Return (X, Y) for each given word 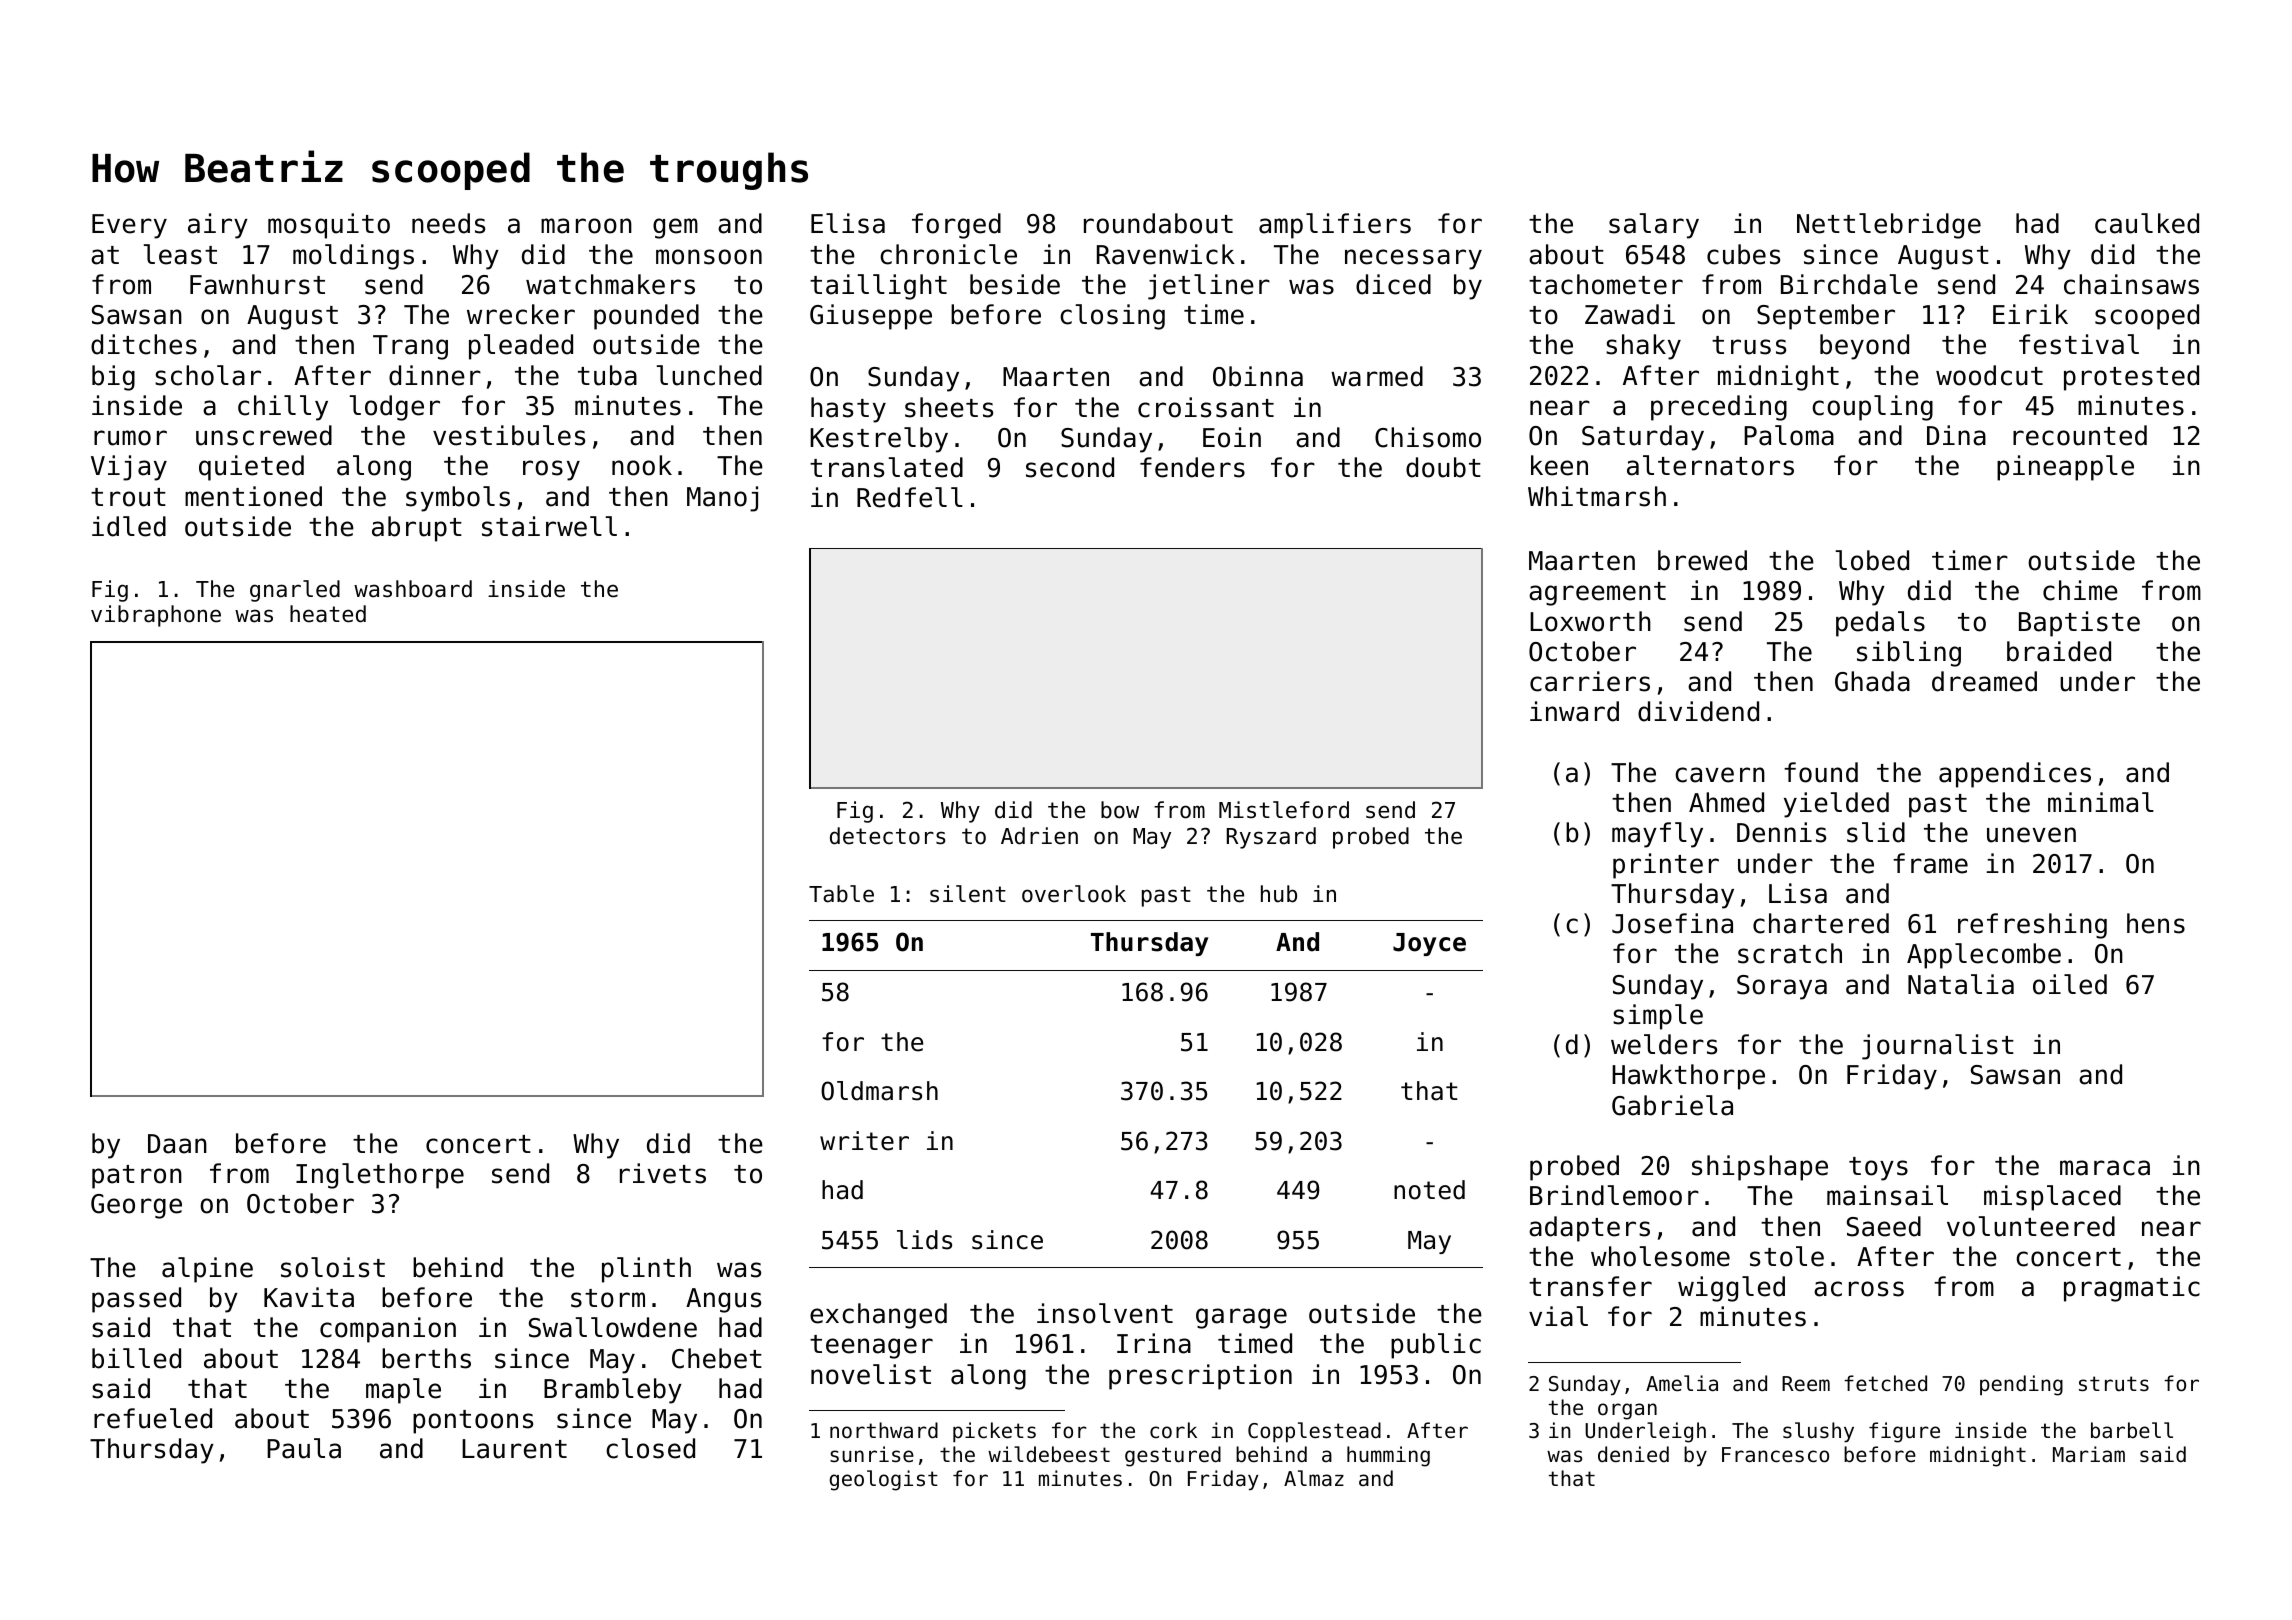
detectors (888, 836)
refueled (153, 1418)
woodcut (1989, 375)
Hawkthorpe (1688, 1077)
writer (864, 1141)
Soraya (1782, 987)
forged (956, 226)
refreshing (2032, 926)
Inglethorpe (380, 1176)
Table (841, 894)
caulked (2147, 223)
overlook (1074, 894)
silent (968, 894)
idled (129, 526)
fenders (1192, 467)
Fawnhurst (257, 284)
